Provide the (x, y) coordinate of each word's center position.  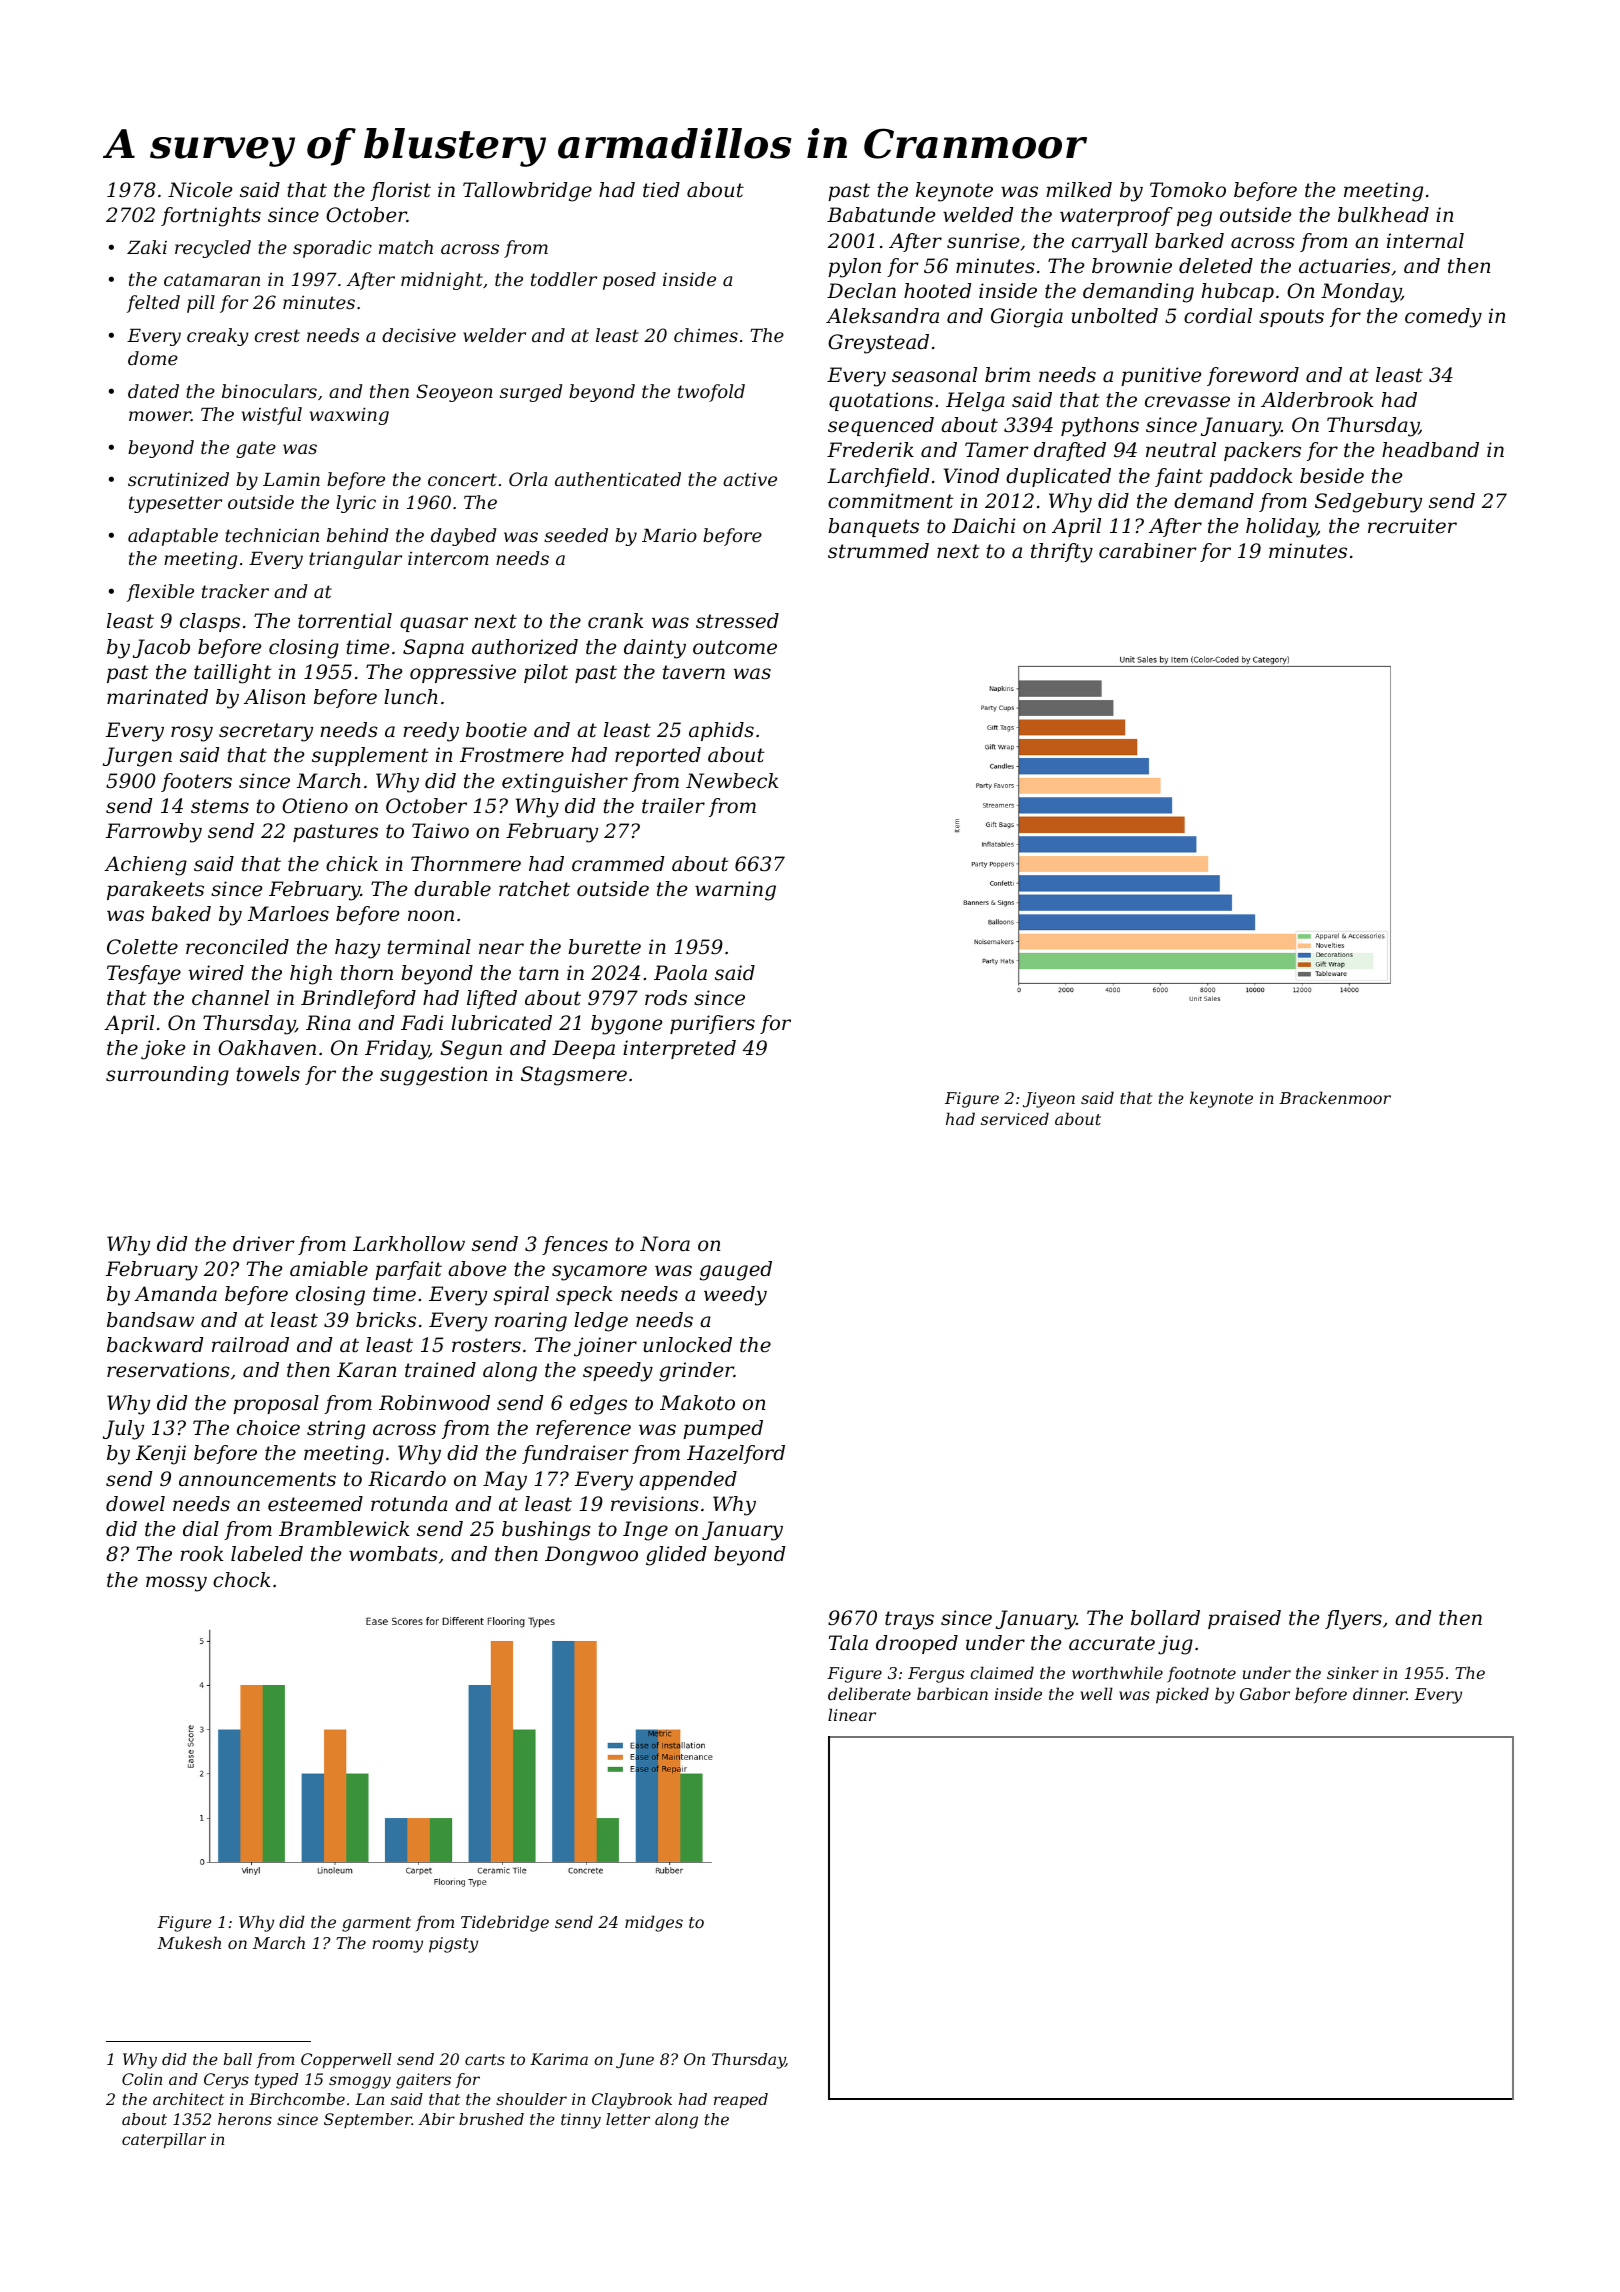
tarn (539, 973)
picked (1182, 1695)
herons (245, 2119)
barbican (952, 1693)
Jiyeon (1049, 1100)
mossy (176, 1584)
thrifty (1062, 553)
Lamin (291, 479)
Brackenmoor (1335, 1097)
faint (1179, 477)
